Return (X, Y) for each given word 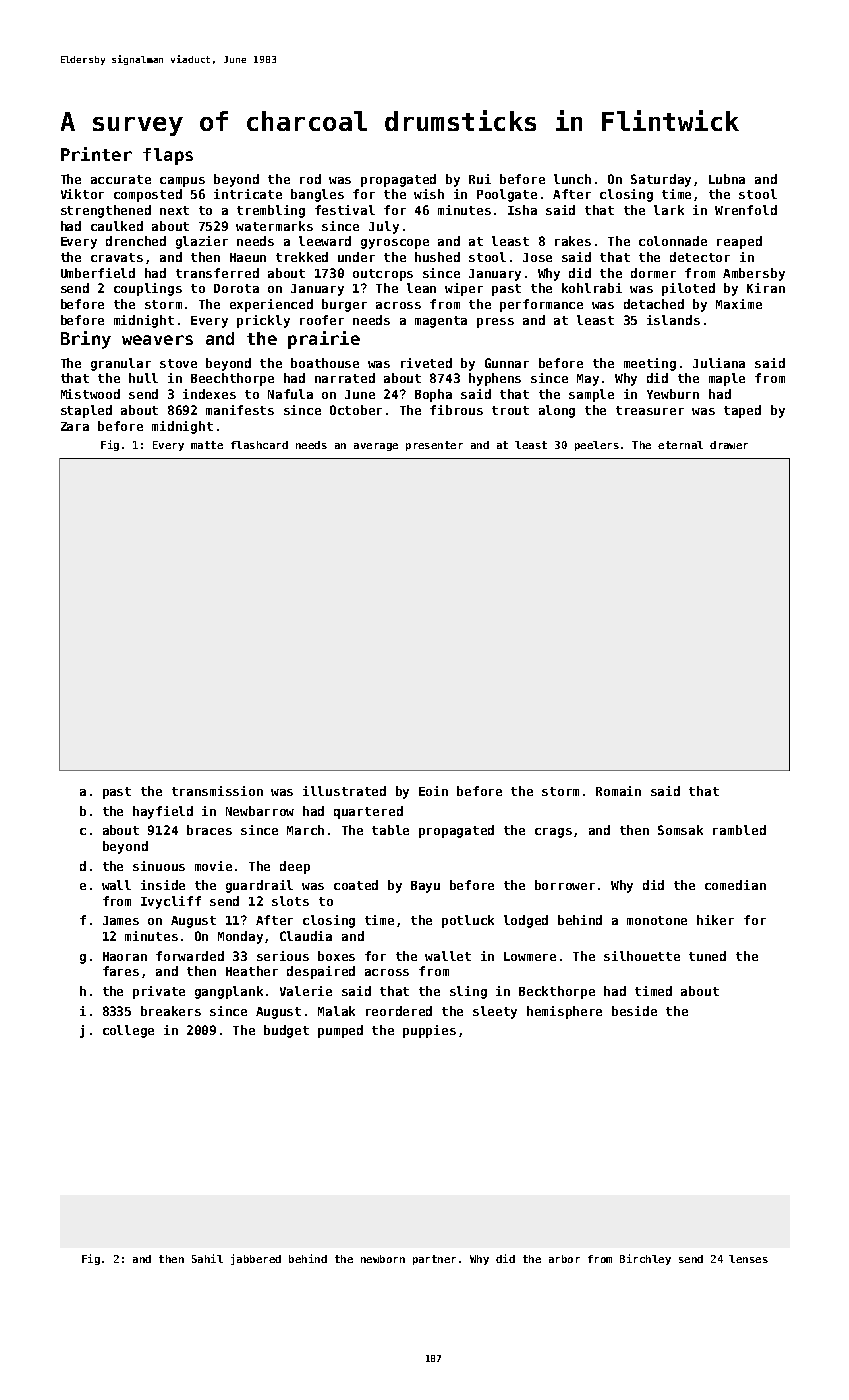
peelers (597, 446)
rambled (739, 830)
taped (742, 411)
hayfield (163, 812)
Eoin (433, 791)
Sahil (207, 1258)
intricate (248, 194)
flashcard (259, 445)
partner (434, 1260)
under (356, 257)
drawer (729, 445)
